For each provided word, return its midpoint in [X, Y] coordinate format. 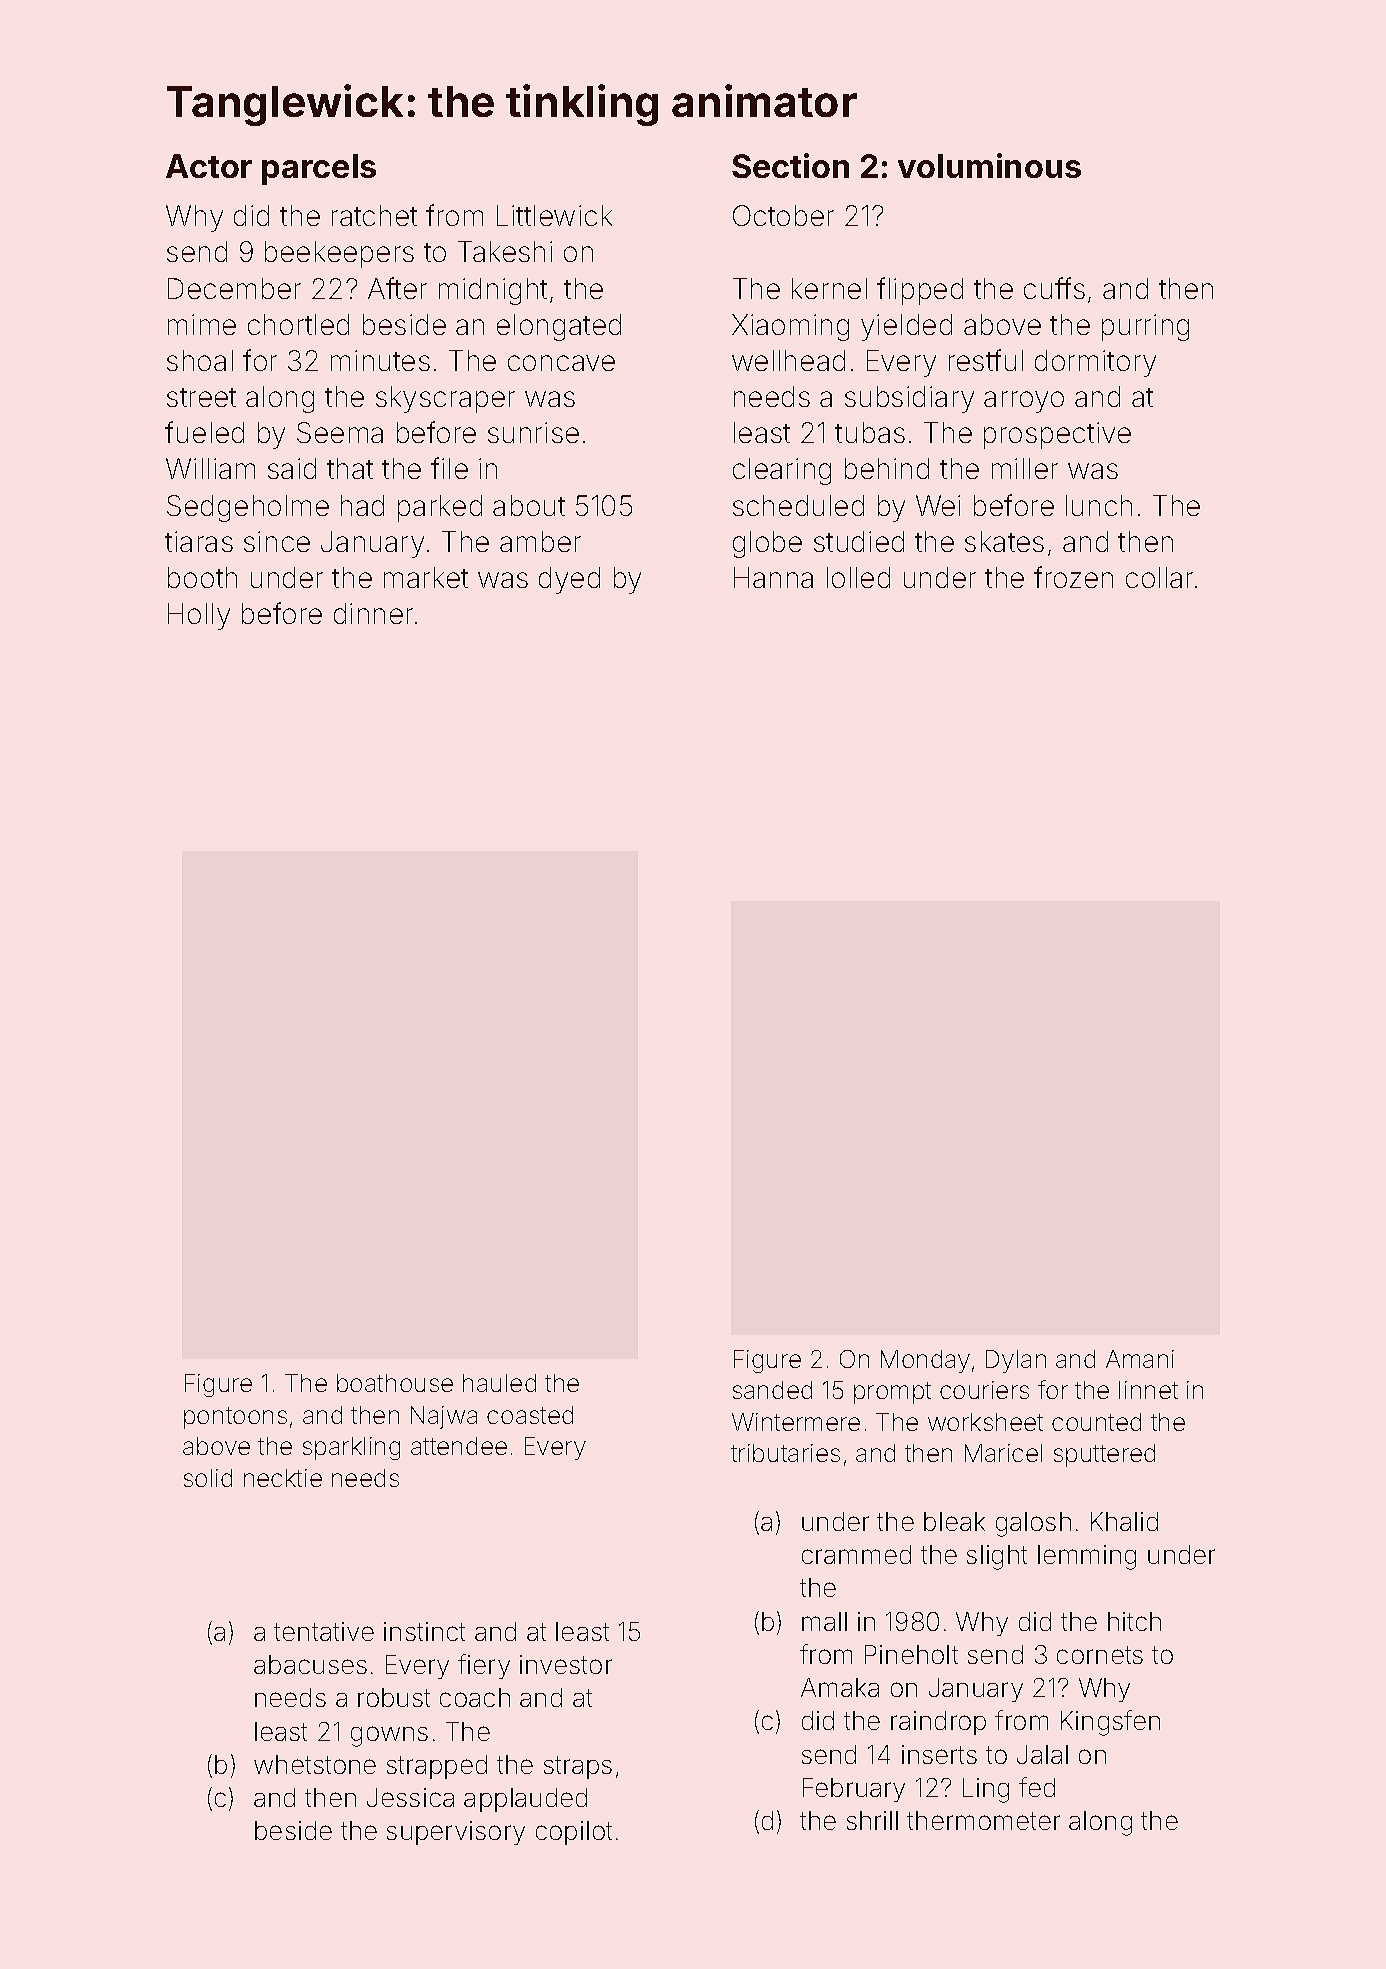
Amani [1140, 1359]
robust [394, 1697]
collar [1159, 577]
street [201, 397]
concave [561, 363]
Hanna [773, 577]
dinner [373, 613]
